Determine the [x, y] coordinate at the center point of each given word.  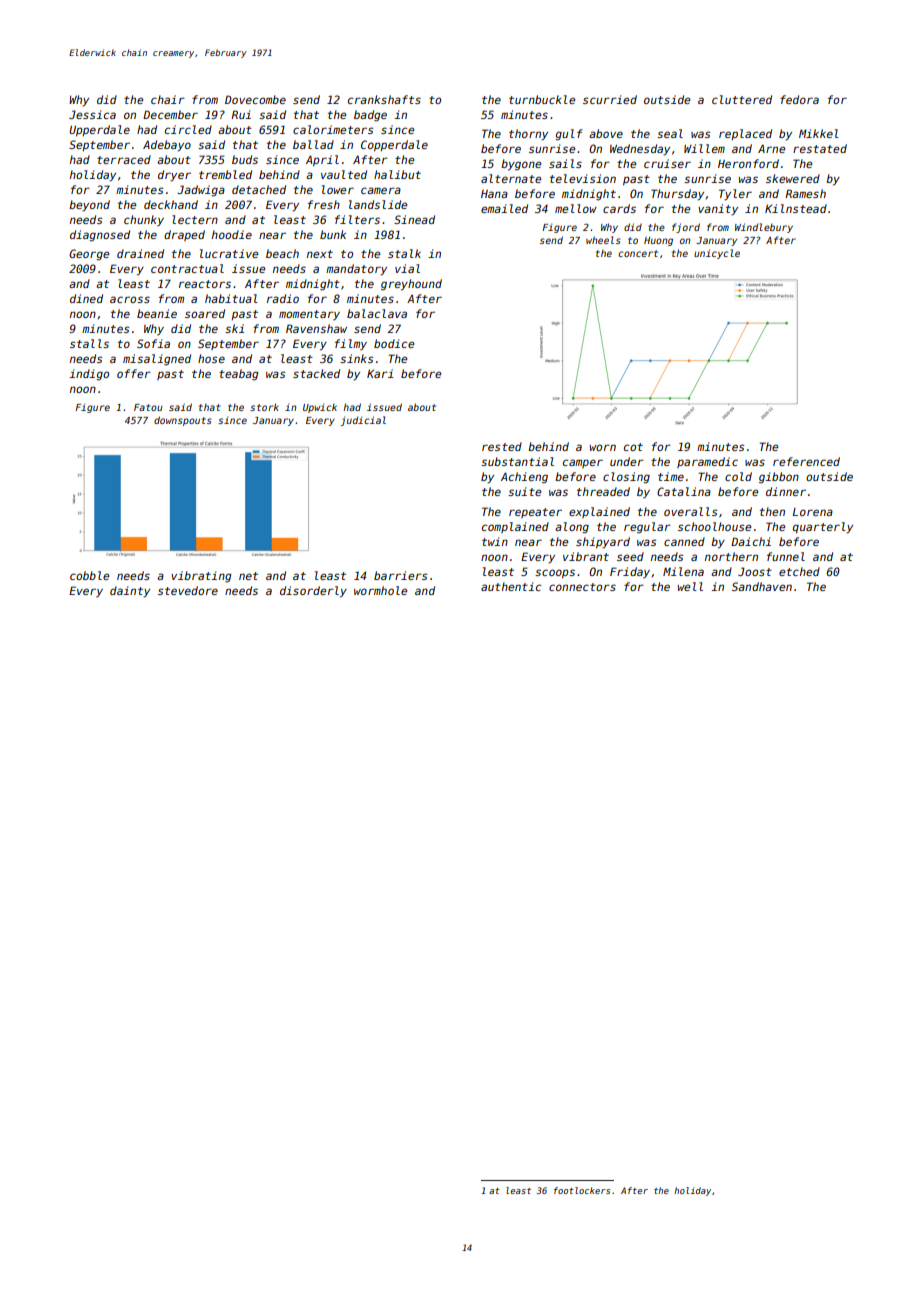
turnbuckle [542, 99]
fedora [799, 99]
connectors [582, 587]
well [690, 586]
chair [168, 99]
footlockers [582, 1190]
